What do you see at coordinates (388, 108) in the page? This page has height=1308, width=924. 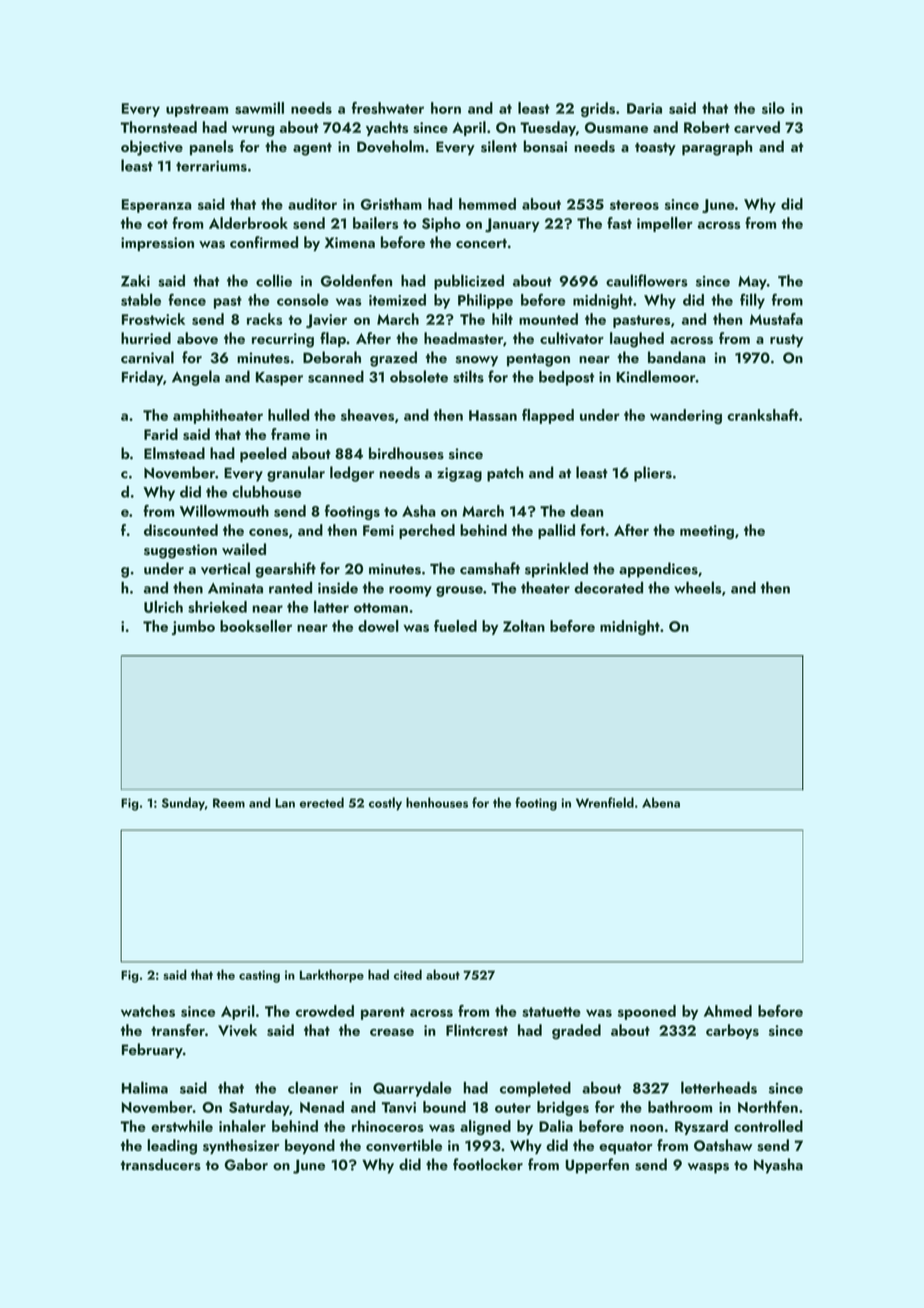 I see `freshwater` at bounding box center [388, 108].
